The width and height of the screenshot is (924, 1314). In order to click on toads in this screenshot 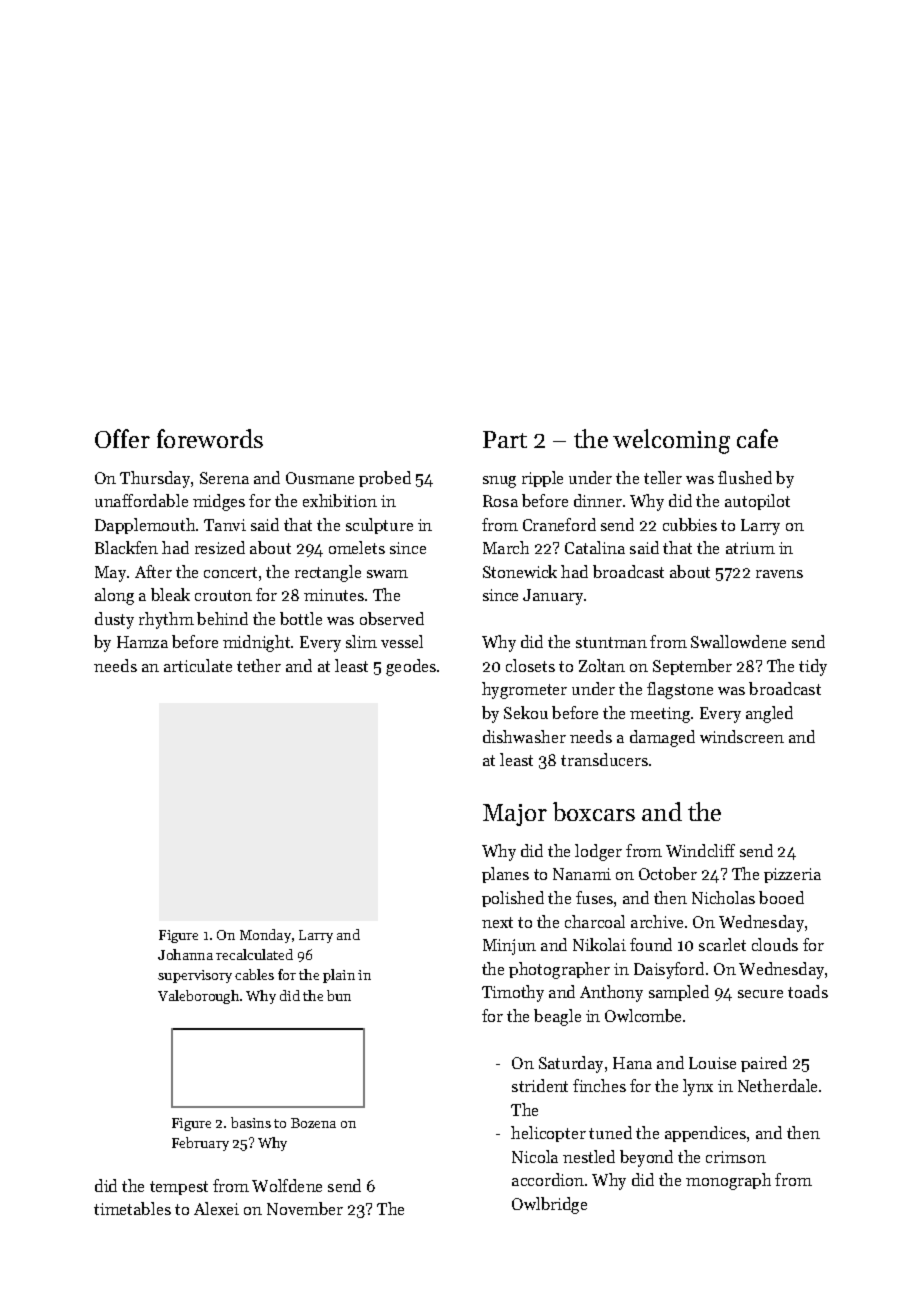, I will do `click(808, 991)`.
